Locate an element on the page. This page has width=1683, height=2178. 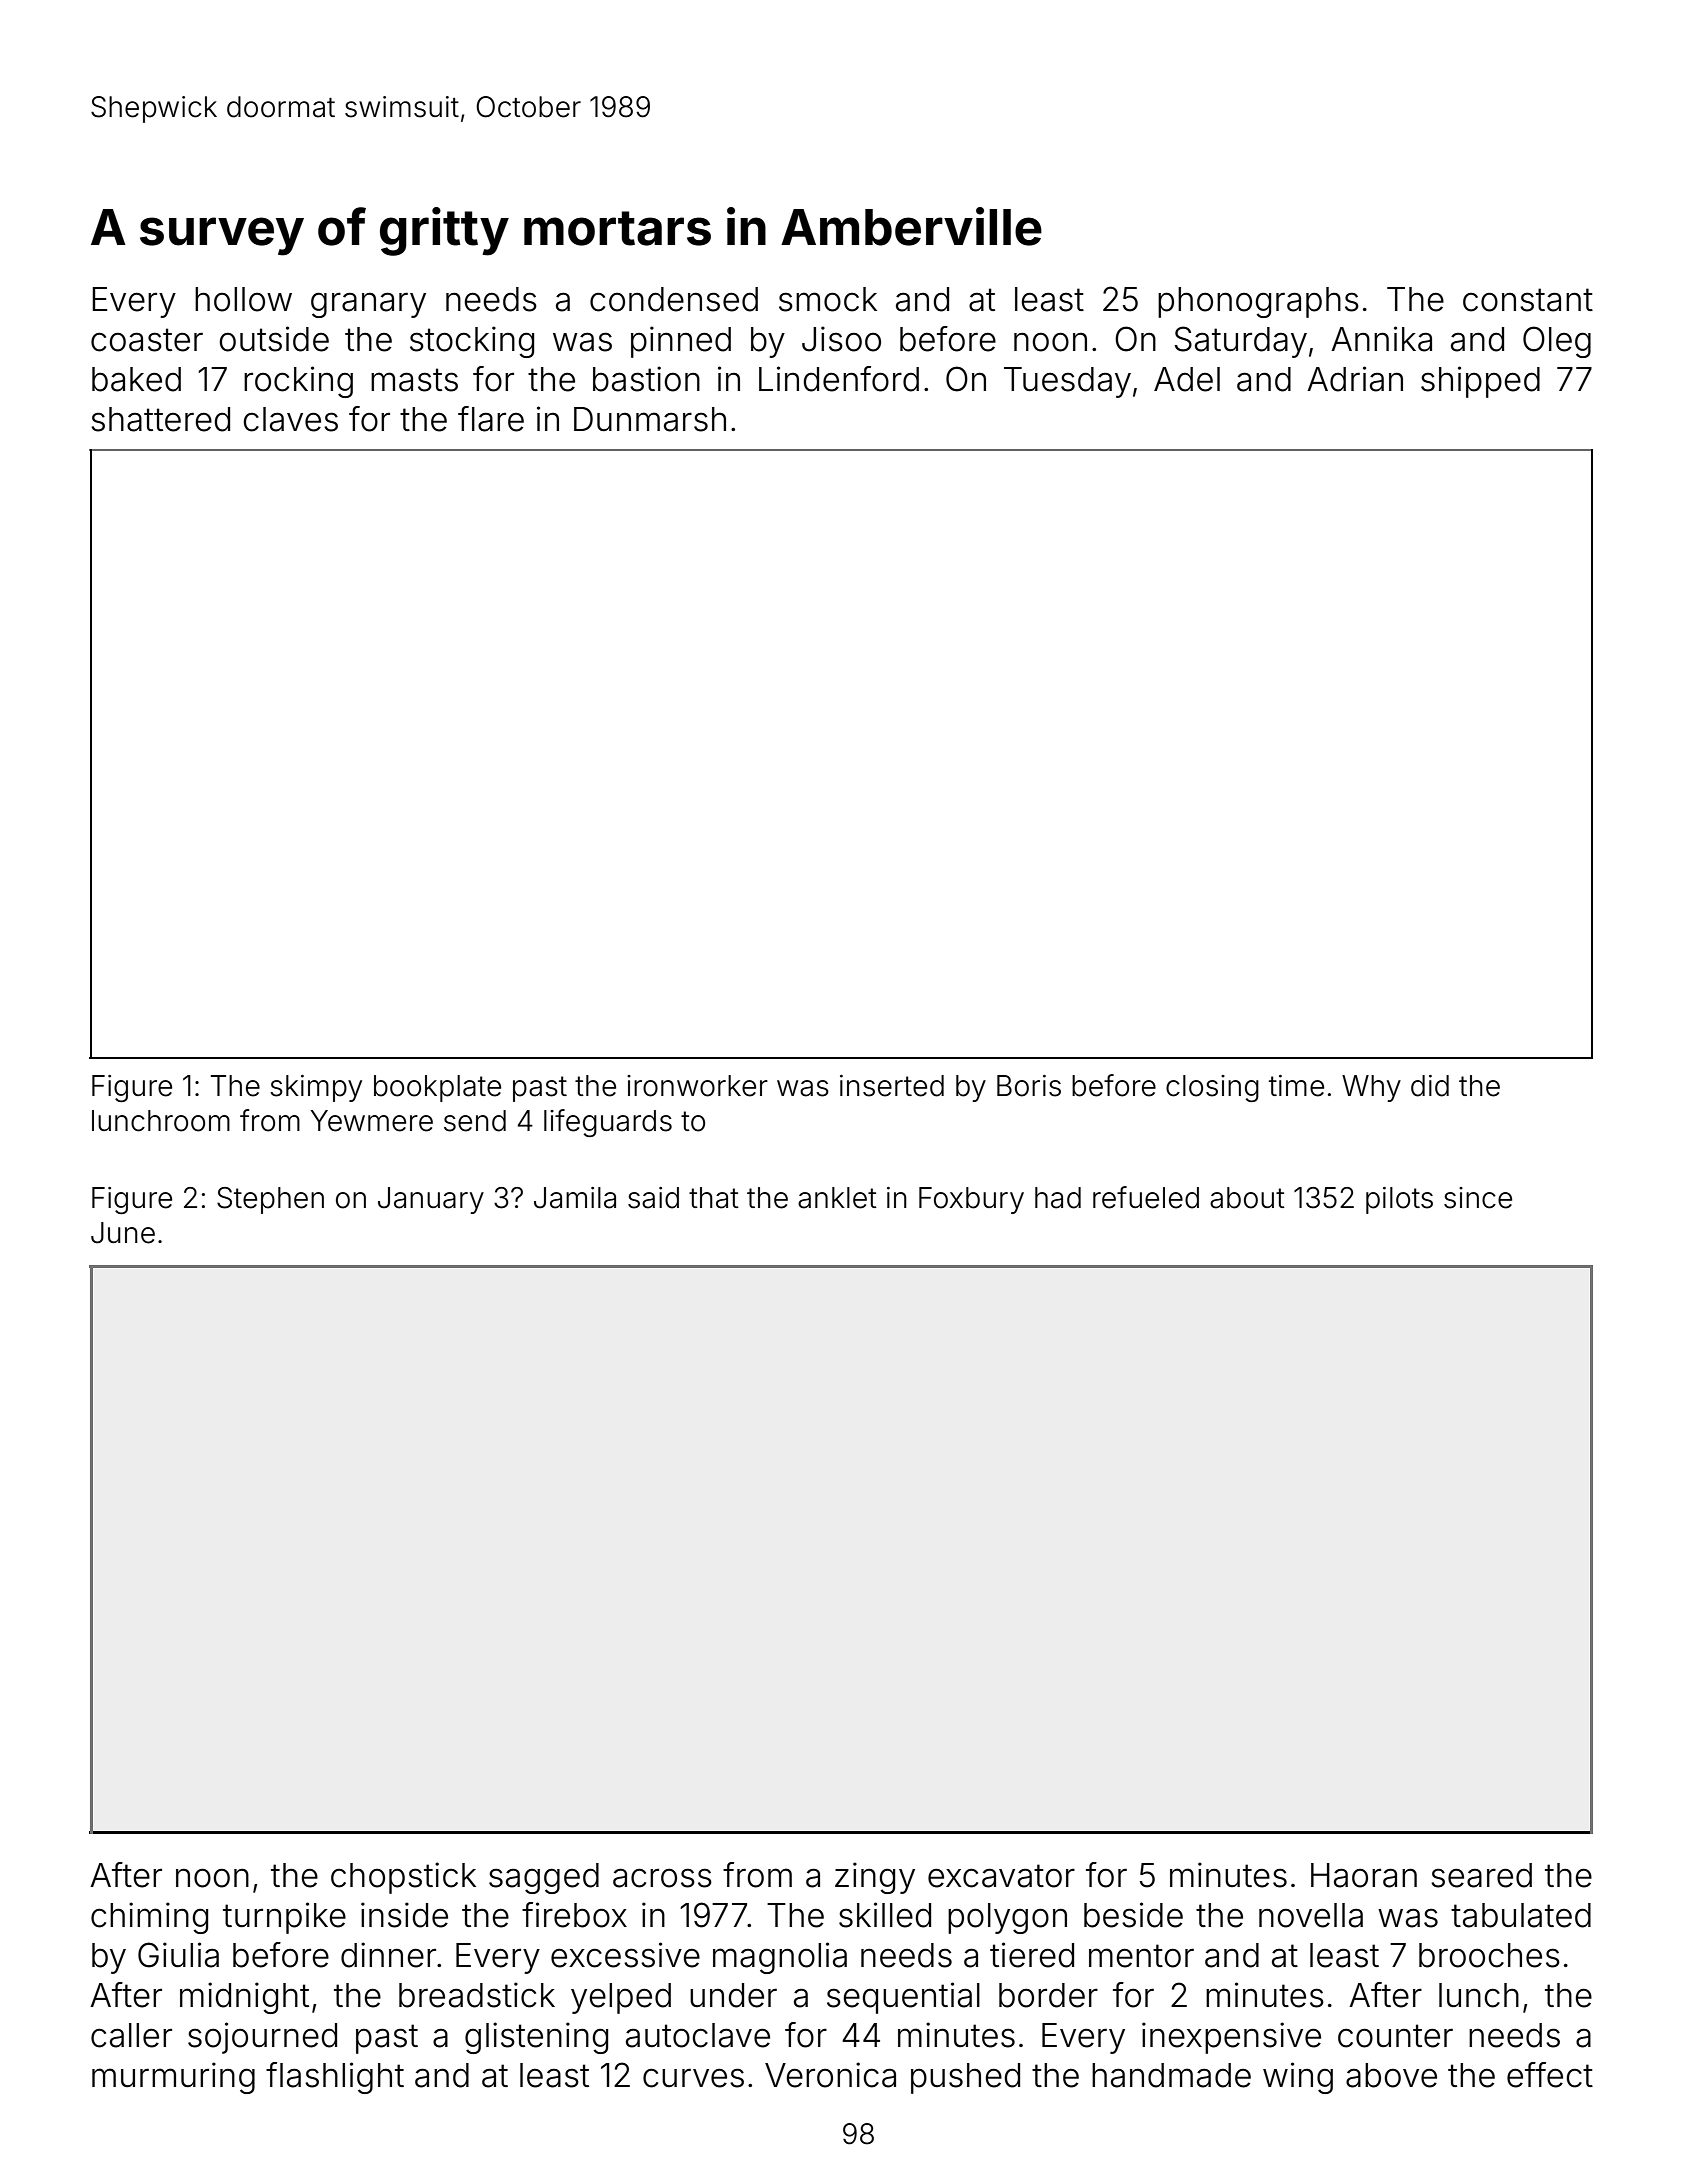
excavator is located at coordinates (1001, 1876).
